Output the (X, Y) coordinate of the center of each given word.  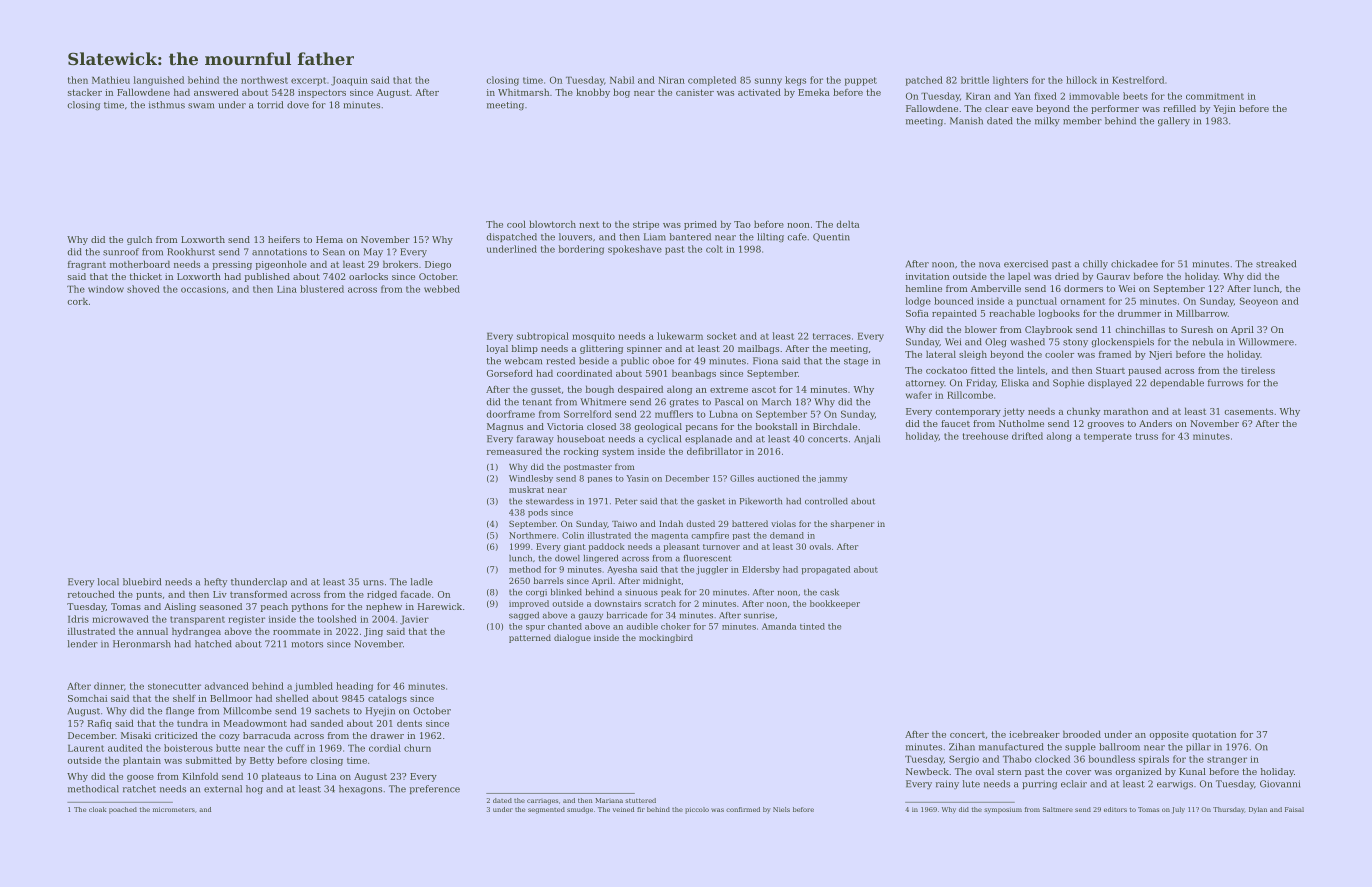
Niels (781, 809)
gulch (139, 240)
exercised (1026, 264)
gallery (1174, 121)
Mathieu (111, 80)
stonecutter (174, 686)
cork (77, 301)
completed (712, 81)
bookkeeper (835, 604)
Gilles (742, 478)
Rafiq (100, 724)
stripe (646, 225)
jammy (832, 479)
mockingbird (666, 638)
